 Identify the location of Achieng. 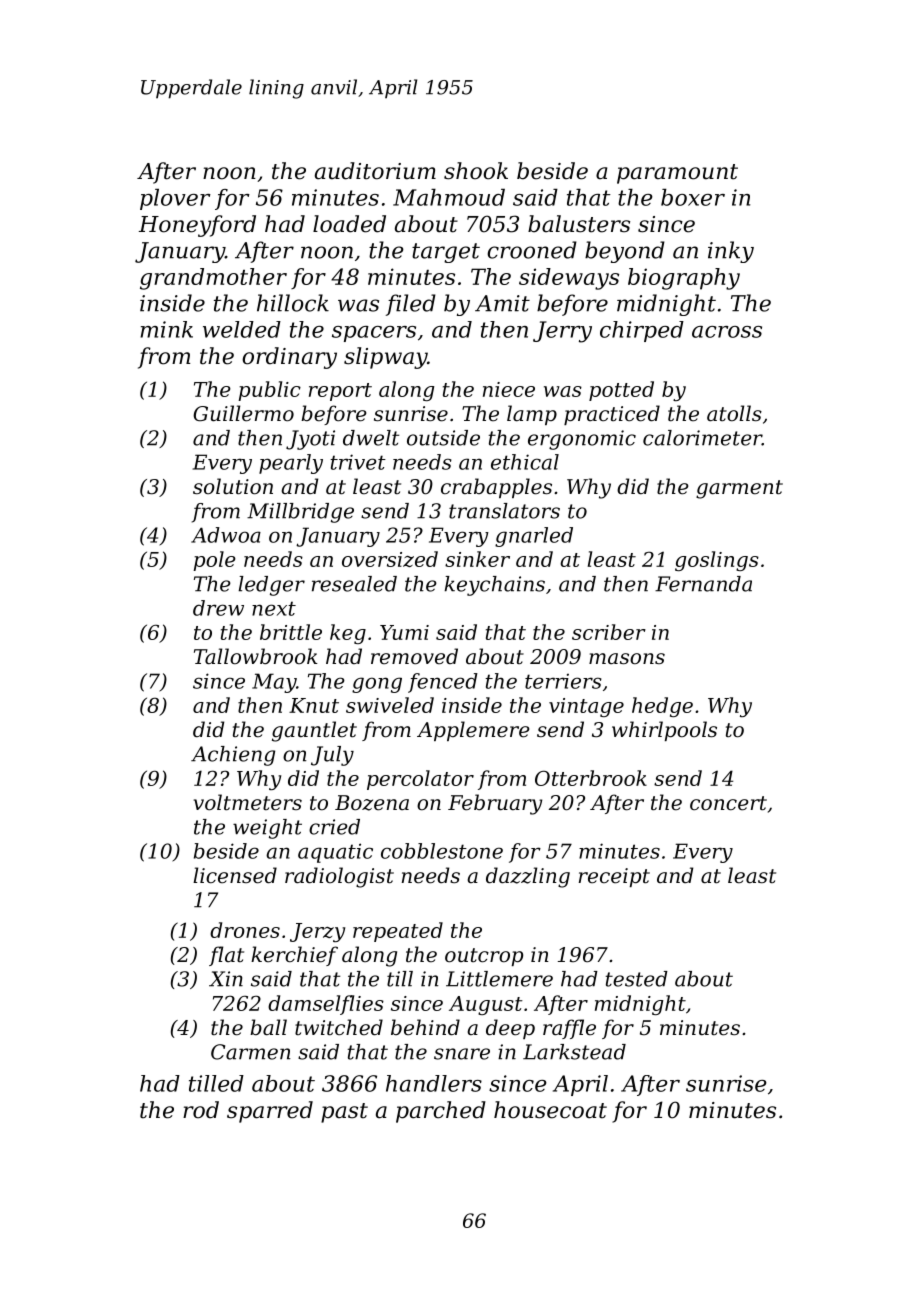
(233, 756).
